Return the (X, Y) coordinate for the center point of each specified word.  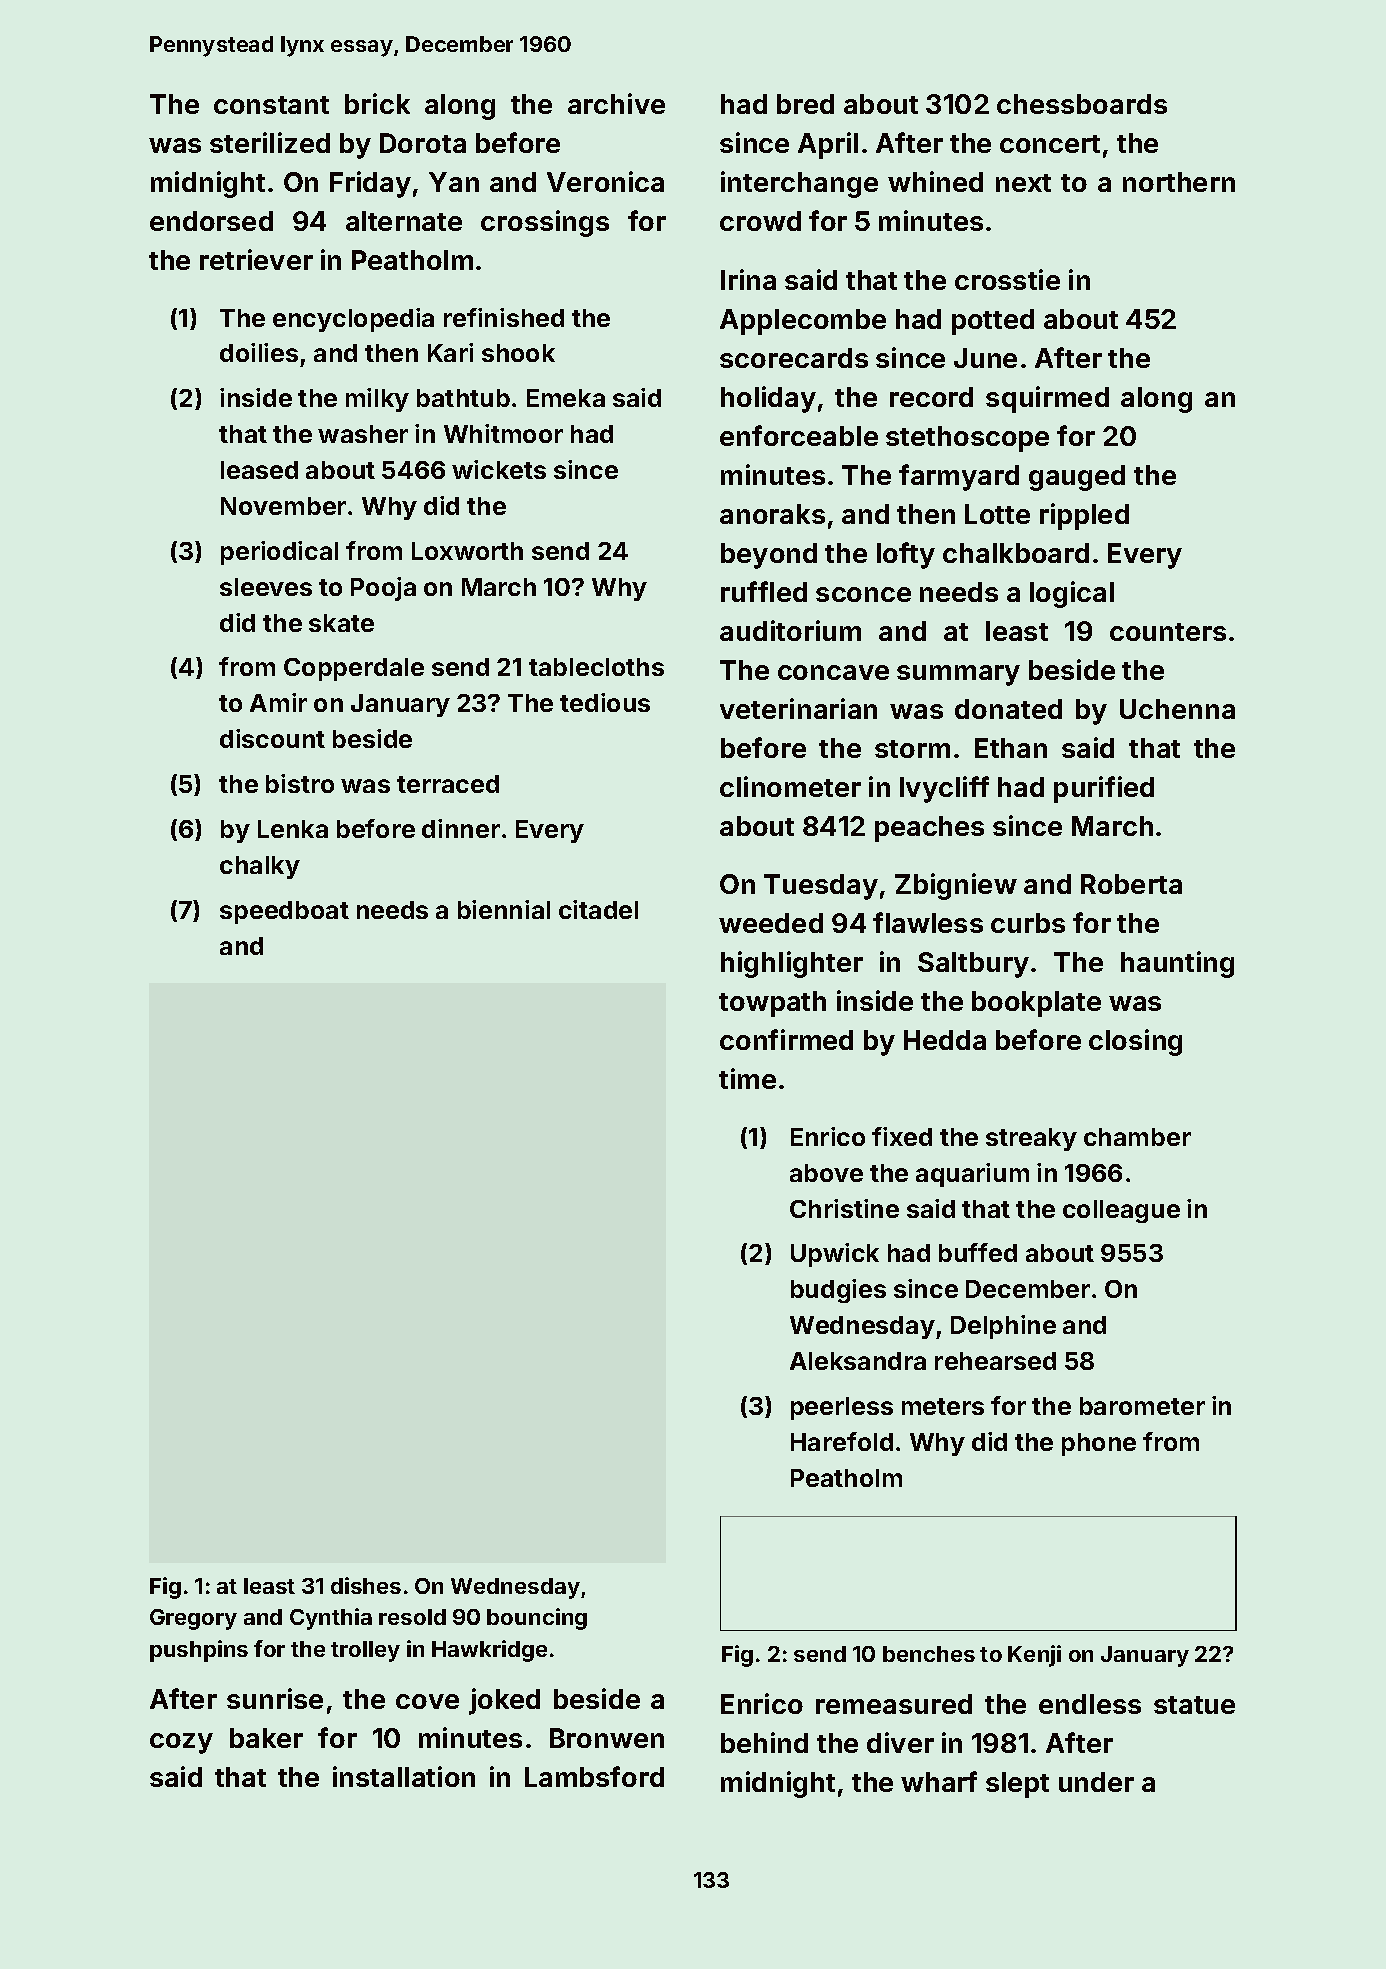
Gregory (193, 1619)
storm (912, 749)
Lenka (293, 829)
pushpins (199, 1651)
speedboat (284, 912)
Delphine (1003, 1327)
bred (805, 104)
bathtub (463, 398)
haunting (1177, 964)
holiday (768, 399)
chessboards (1082, 104)
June (985, 358)
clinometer (790, 786)
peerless (842, 1408)
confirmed (786, 1039)
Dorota (423, 143)
